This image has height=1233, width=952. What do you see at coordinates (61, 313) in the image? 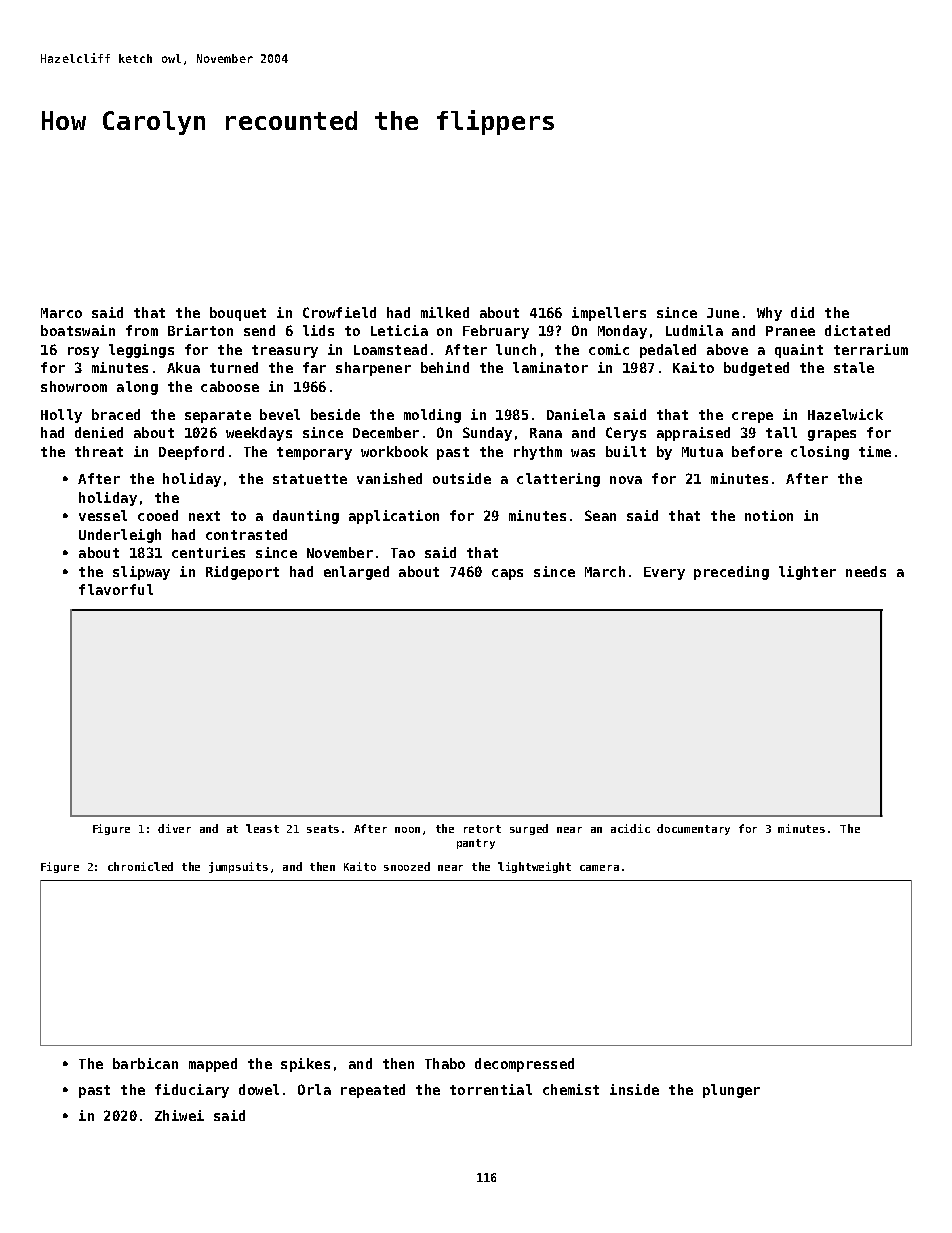
I see `Marco` at bounding box center [61, 313].
